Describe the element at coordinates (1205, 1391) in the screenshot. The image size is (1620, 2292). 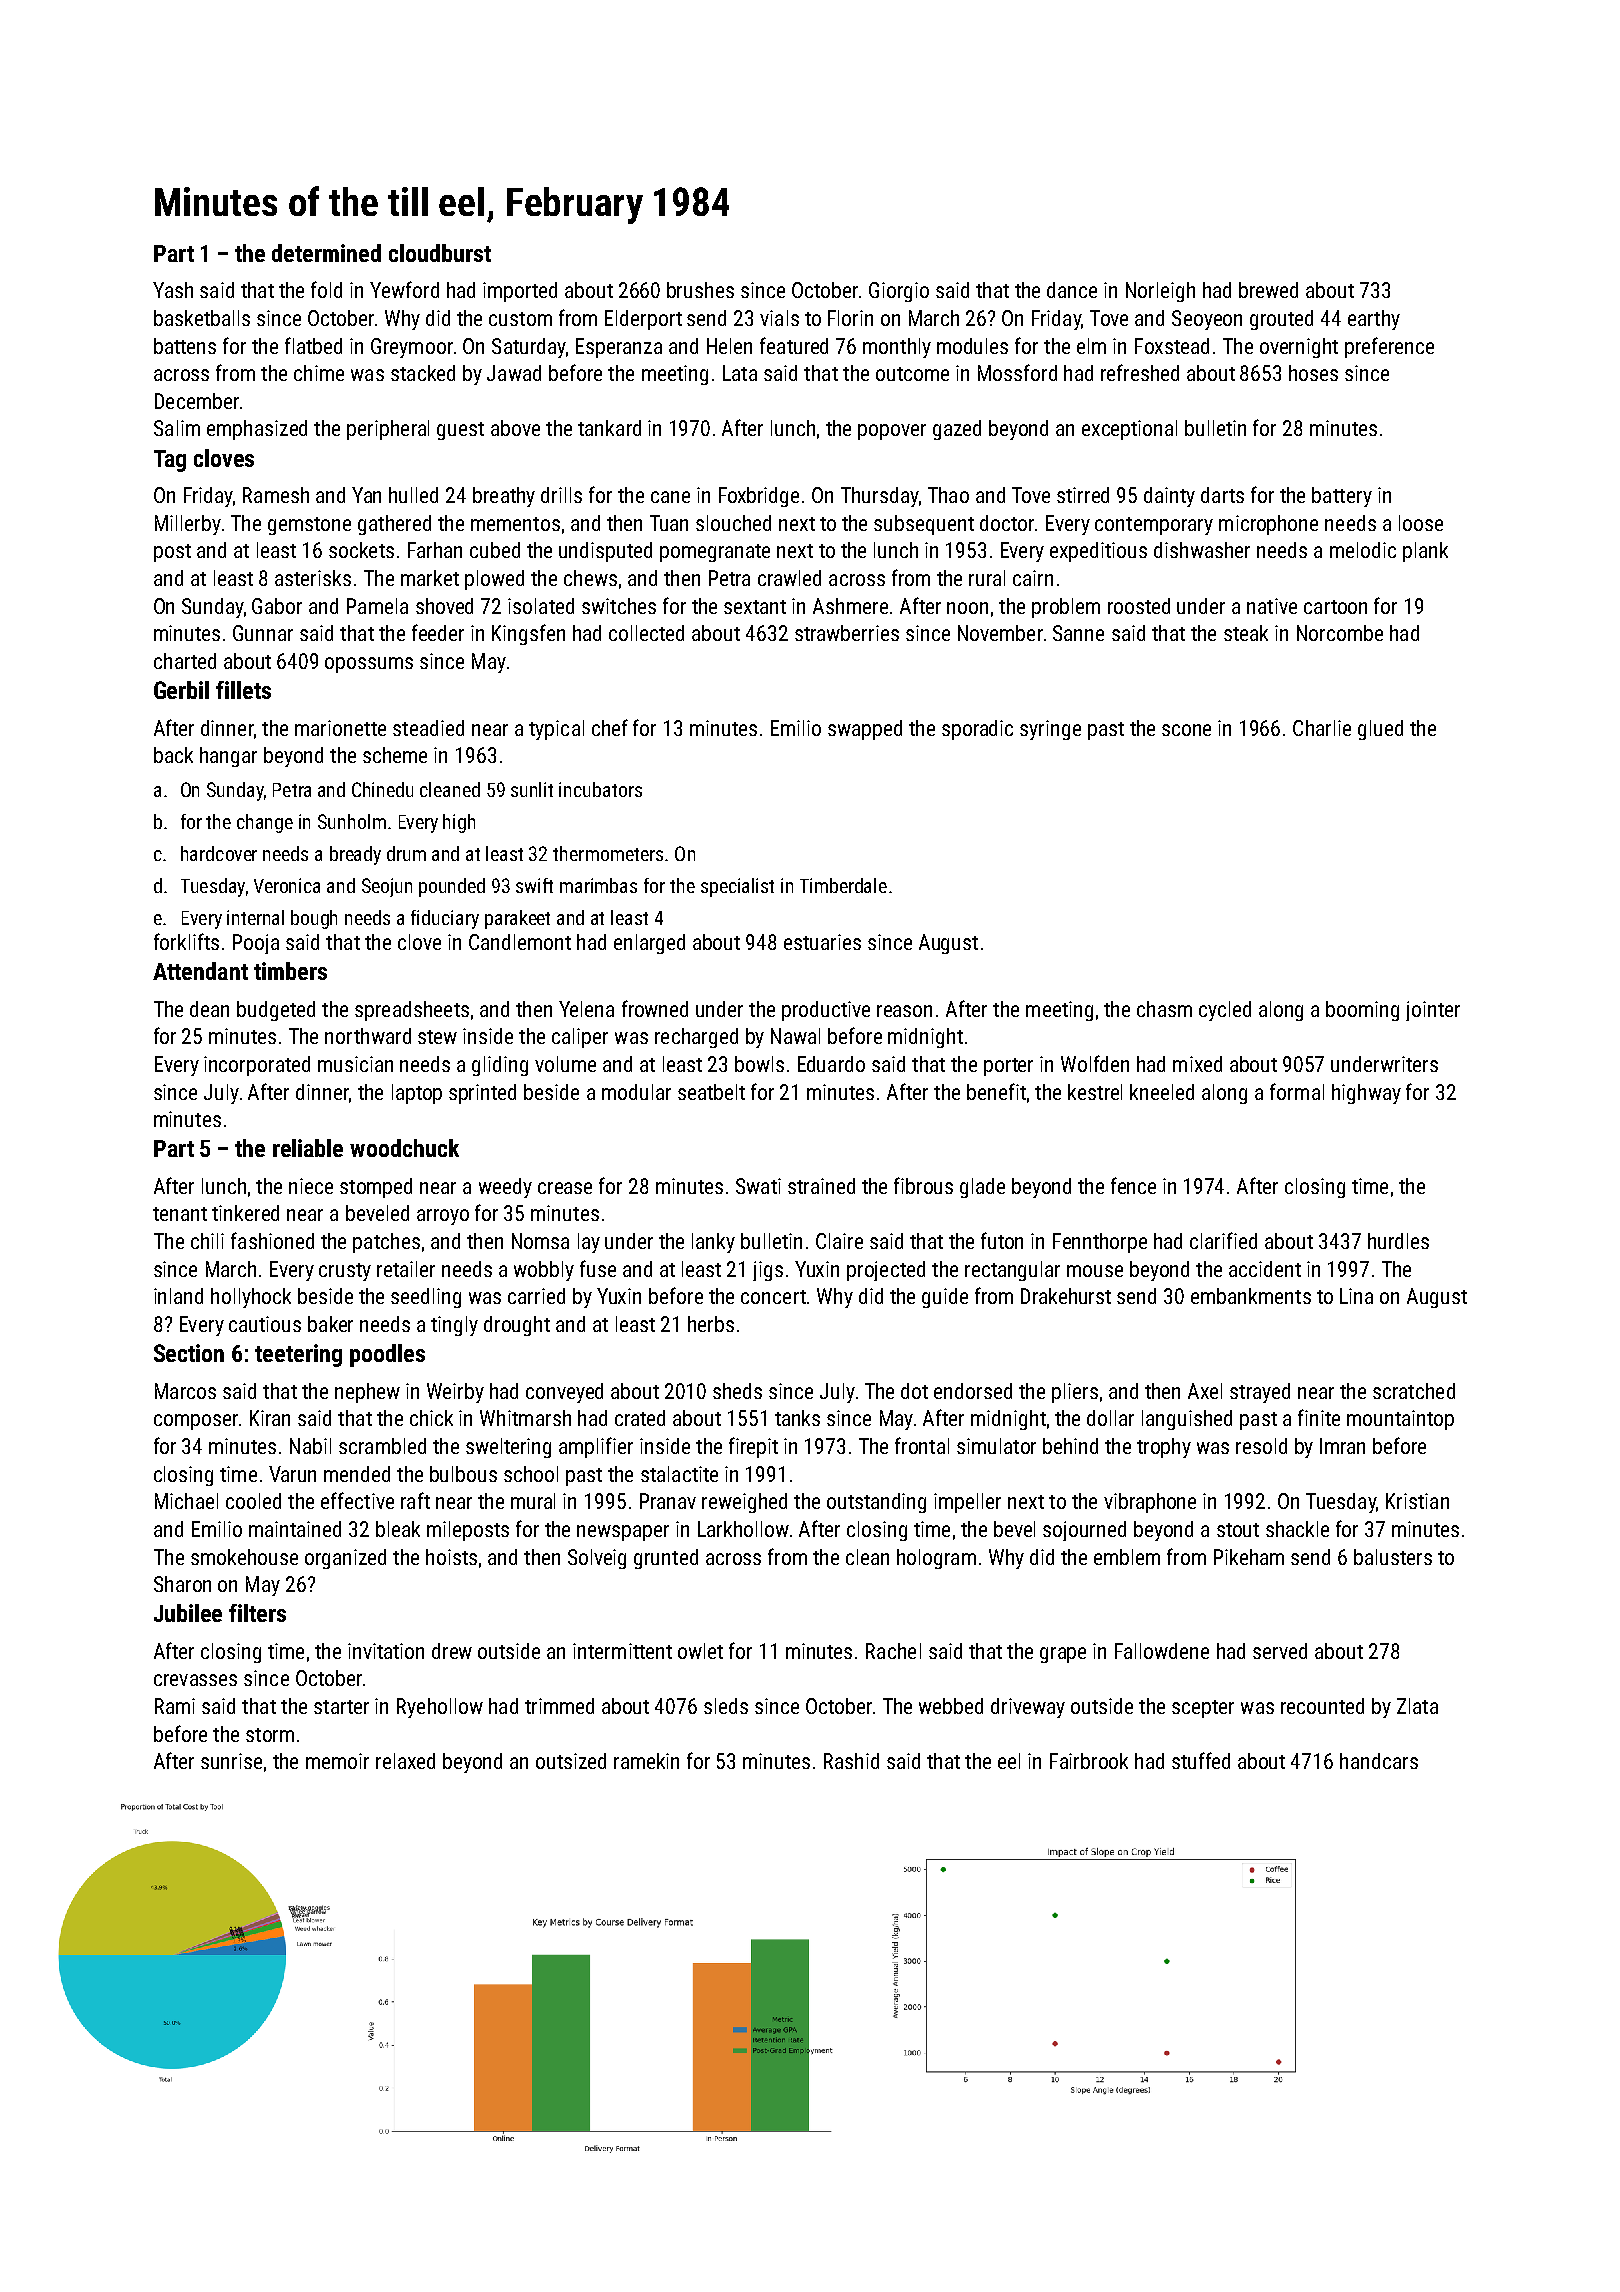
I see `Axel` at that location.
